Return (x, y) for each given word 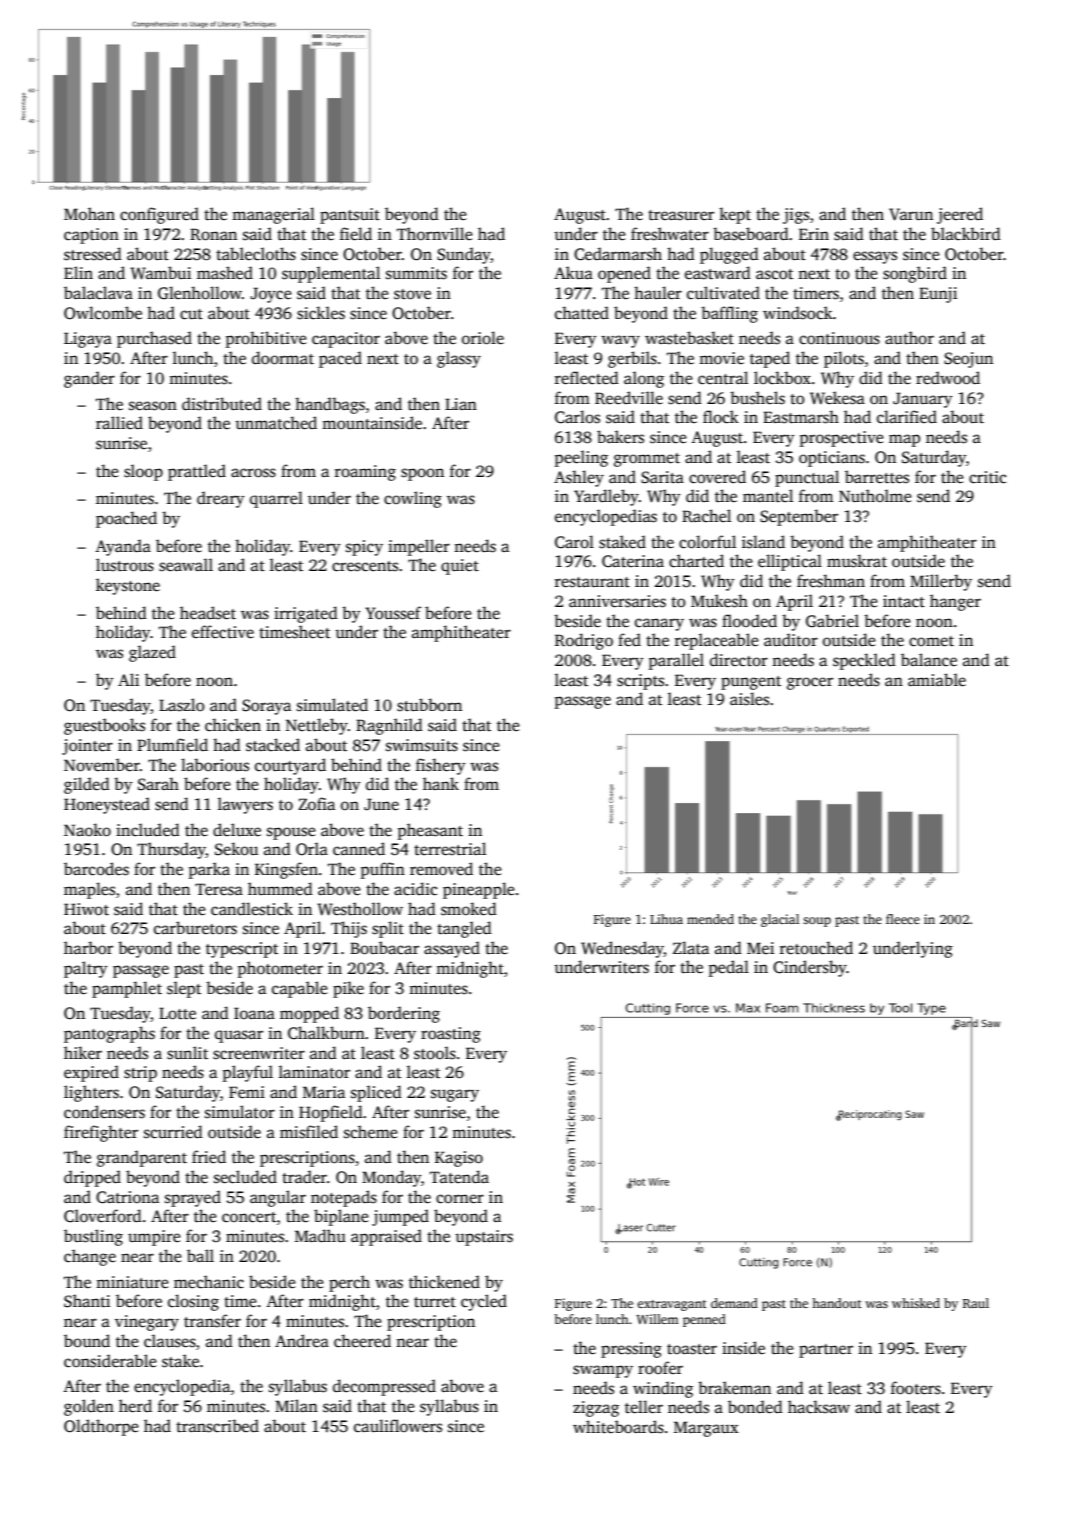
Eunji (938, 295)
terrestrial (450, 849)
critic (987, 477)
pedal (729, 968)
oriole (483, 338)
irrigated (306, 614)
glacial (780, 920)
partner (826, 1351)
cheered (362, 1341)
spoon (422, 474)
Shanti (87, 1301)
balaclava (98, 293)
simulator (240, 1112)
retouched (816, 948)
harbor (88, 947)
